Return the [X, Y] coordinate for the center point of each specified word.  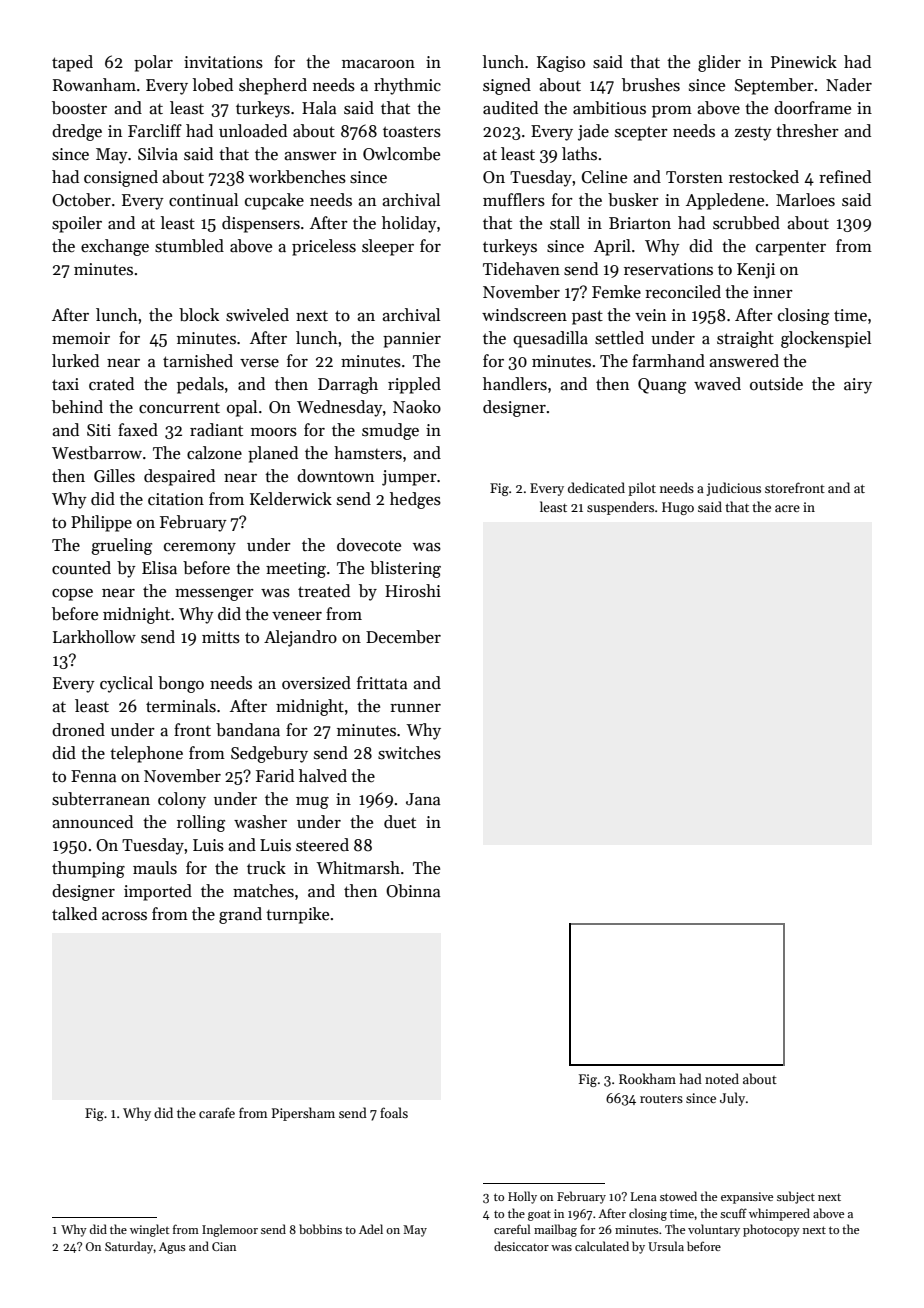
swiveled [257, 315]
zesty [753, 134]
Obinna [413, 891]
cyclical [126, 684]
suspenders [620, 508]
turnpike [297, 915]
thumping [88, 869]
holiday [409, 224]
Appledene [725, 201]
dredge [77, 132]
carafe [217, 1112]
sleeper [388, 247]
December [403, 637]
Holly [522, 1197]
